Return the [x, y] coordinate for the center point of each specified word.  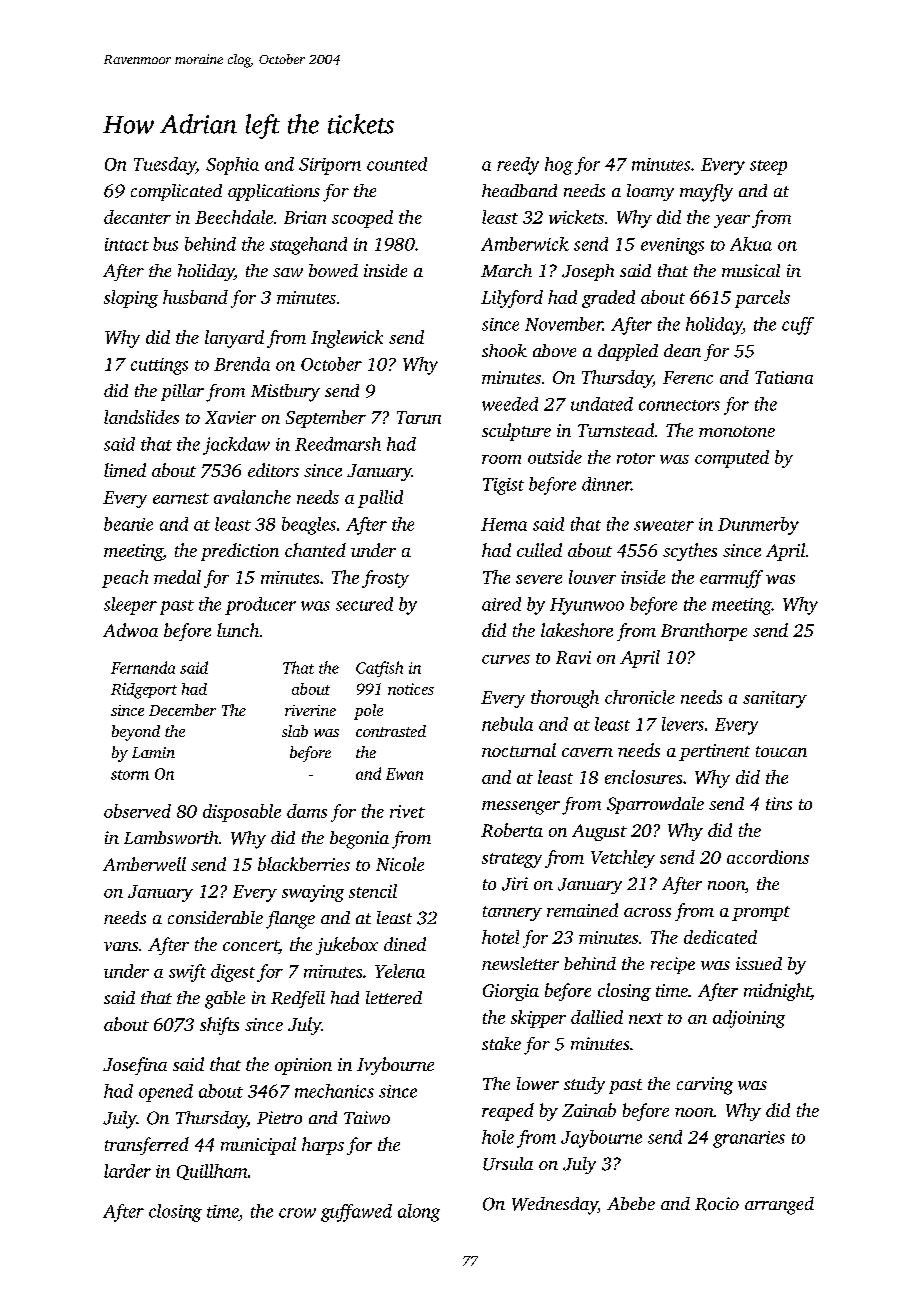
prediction [240, 552]
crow [297, 1213]
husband [195, 297]
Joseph [588, 272]
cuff [798, 326]
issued [759, 963]
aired [501, 604]
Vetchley [623, 859]
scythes [690, 552]
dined [405, 944]
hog [559, 166]
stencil [373, 891]
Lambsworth [171, 837]
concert [251, 947]
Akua [751, 244]
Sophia [232, 166]
